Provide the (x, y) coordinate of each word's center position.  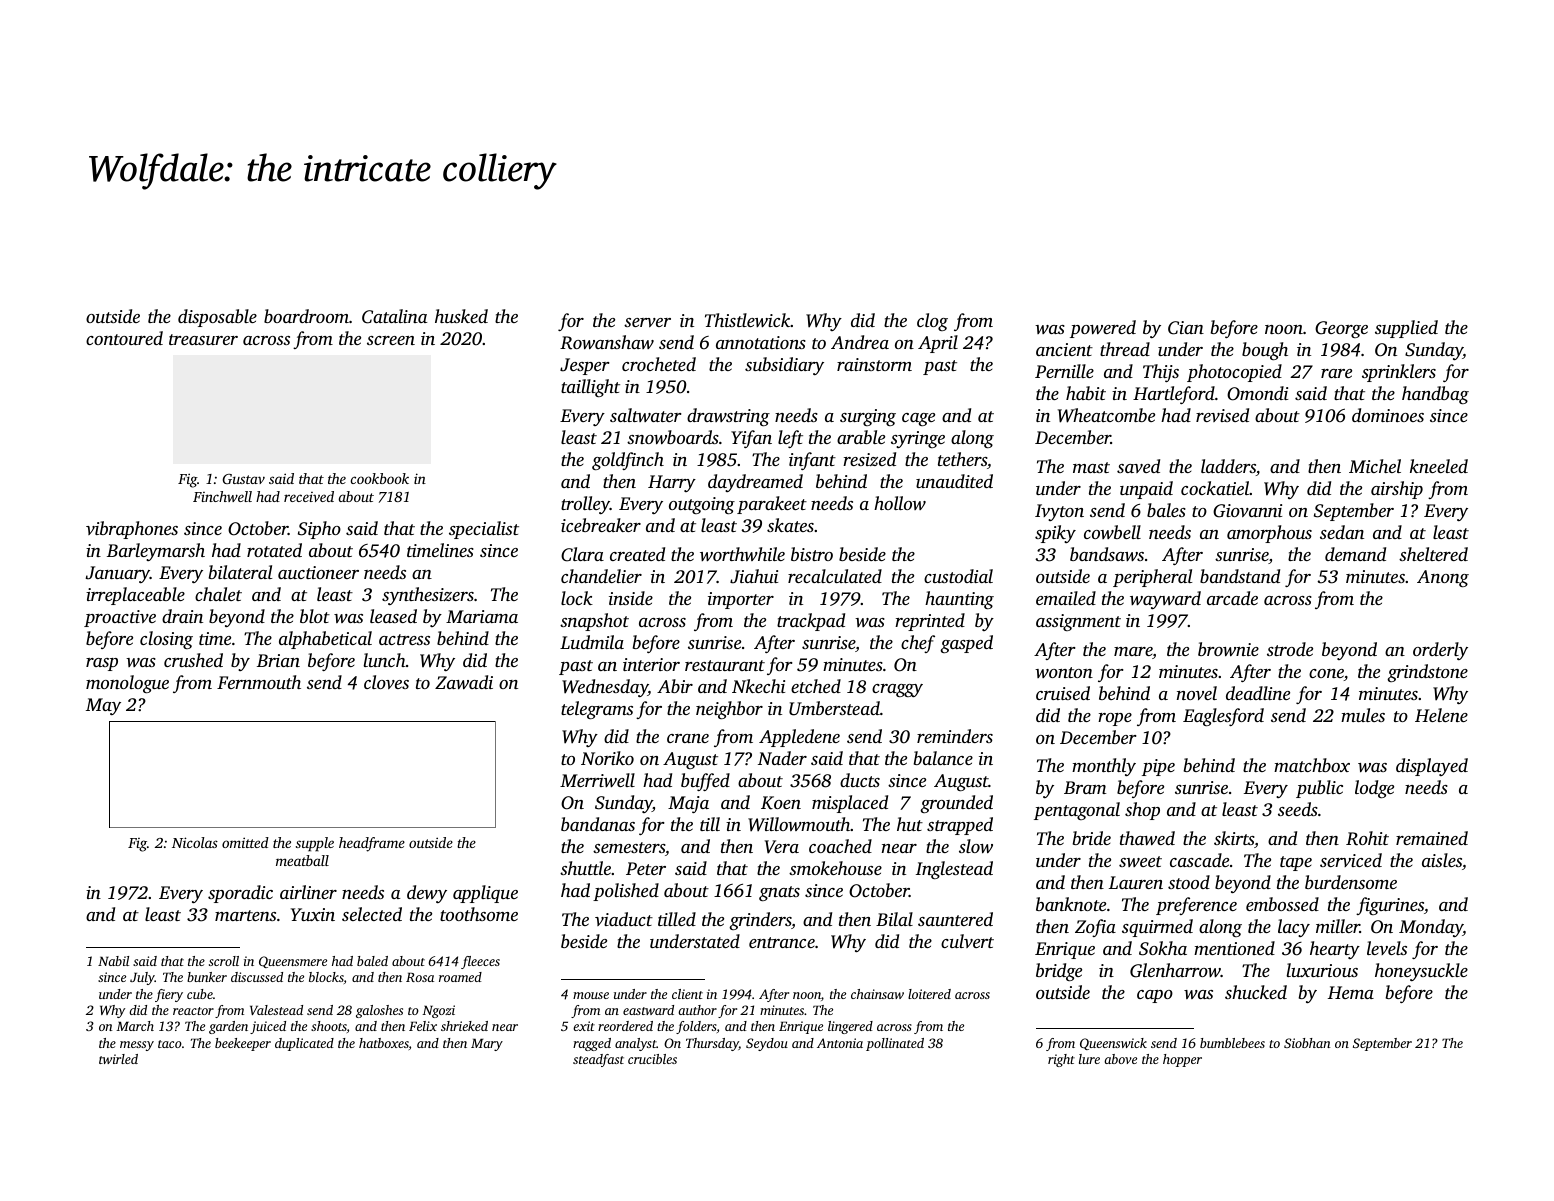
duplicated (304, 1044)
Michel (1375, 466)
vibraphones (132, 530)
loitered (929, 994)
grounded (956, 804)
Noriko (607, 758)
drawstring (728, 417)
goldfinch (628, 461)
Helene (1441, 715)
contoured (124, 338)
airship (1397, 490)
